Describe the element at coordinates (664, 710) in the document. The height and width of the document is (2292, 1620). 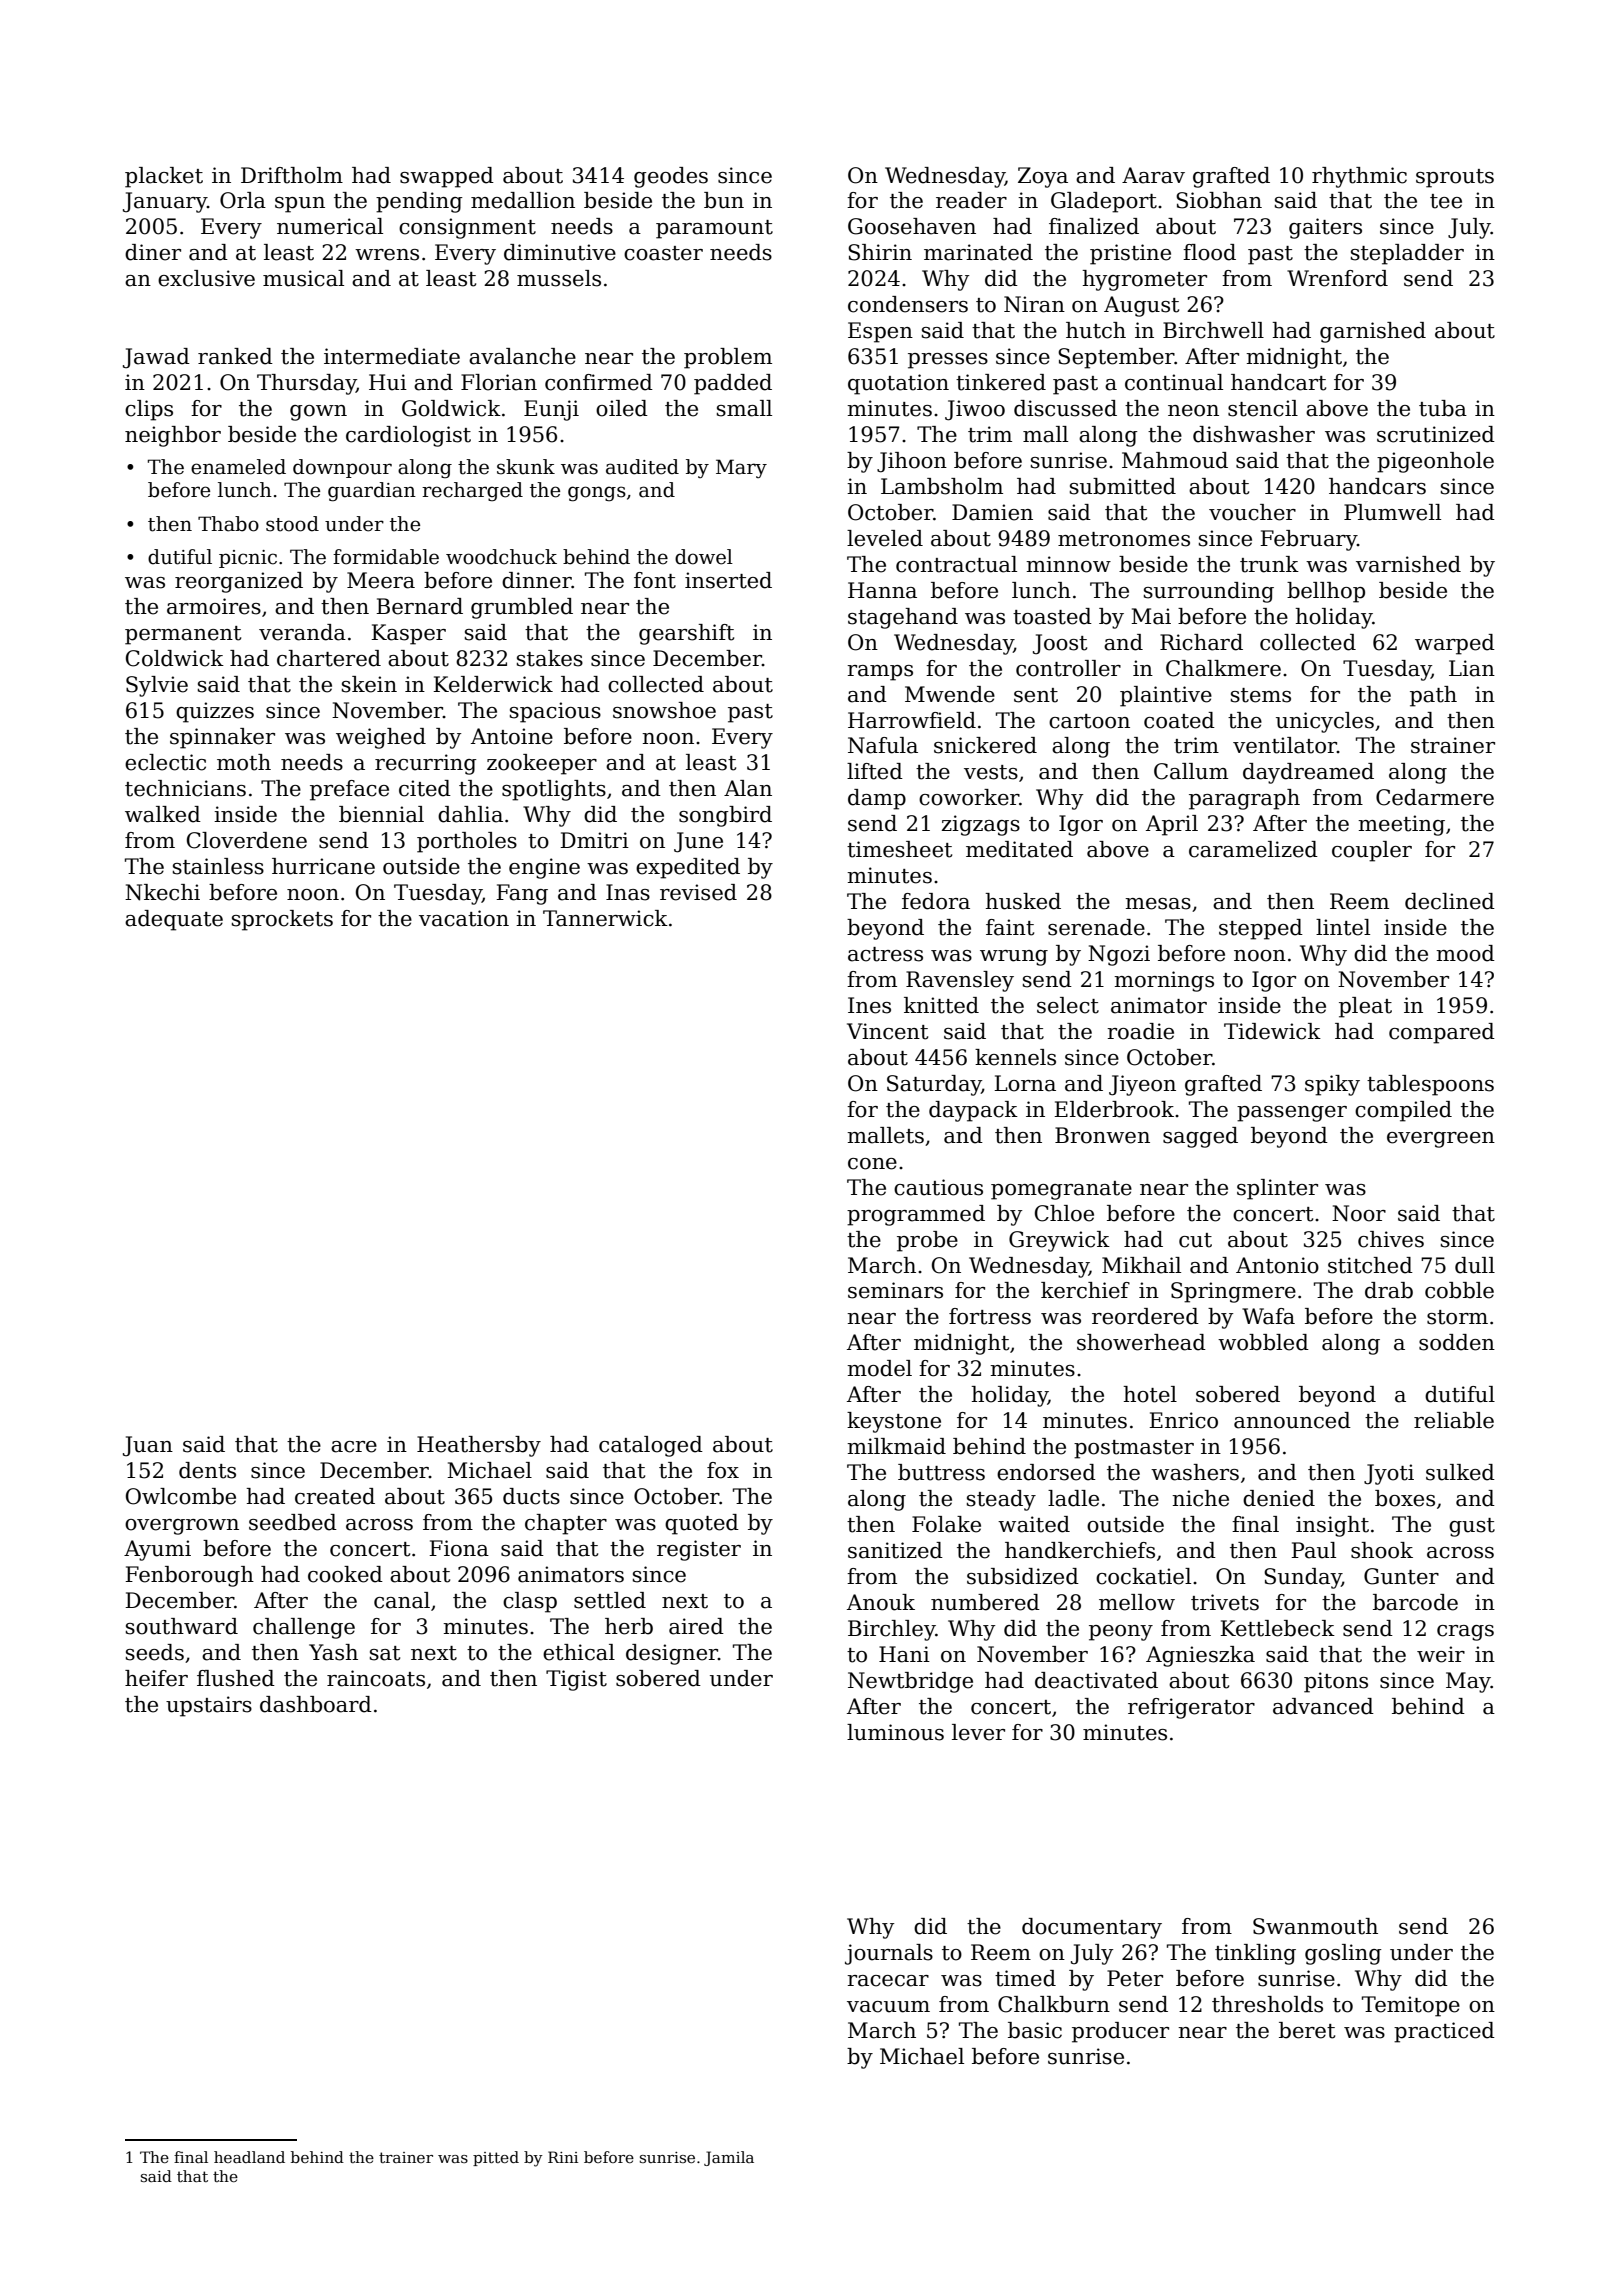
I see `snowshoe` at that location.
